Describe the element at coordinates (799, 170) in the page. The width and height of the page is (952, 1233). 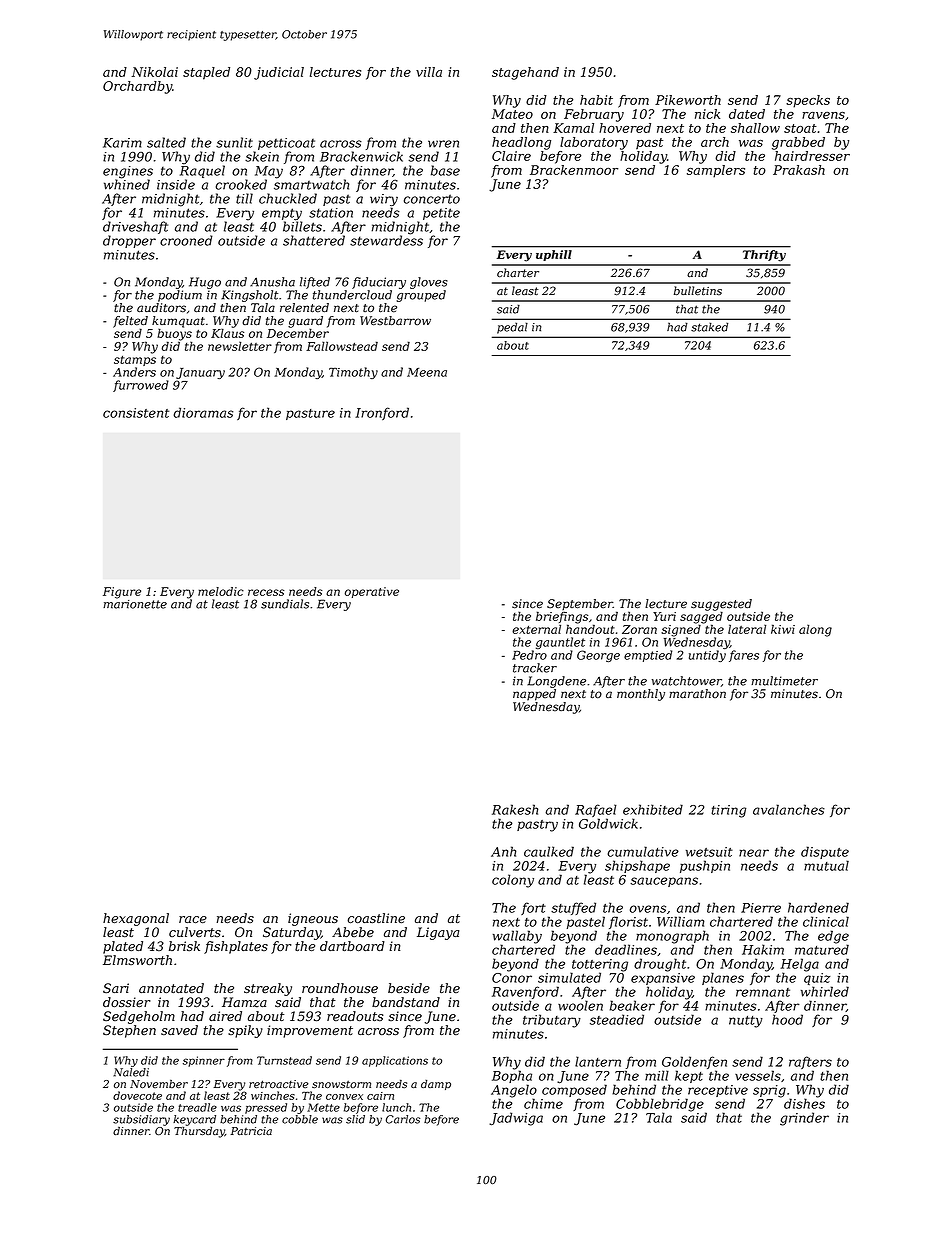
I see `Prakash` at that location.
